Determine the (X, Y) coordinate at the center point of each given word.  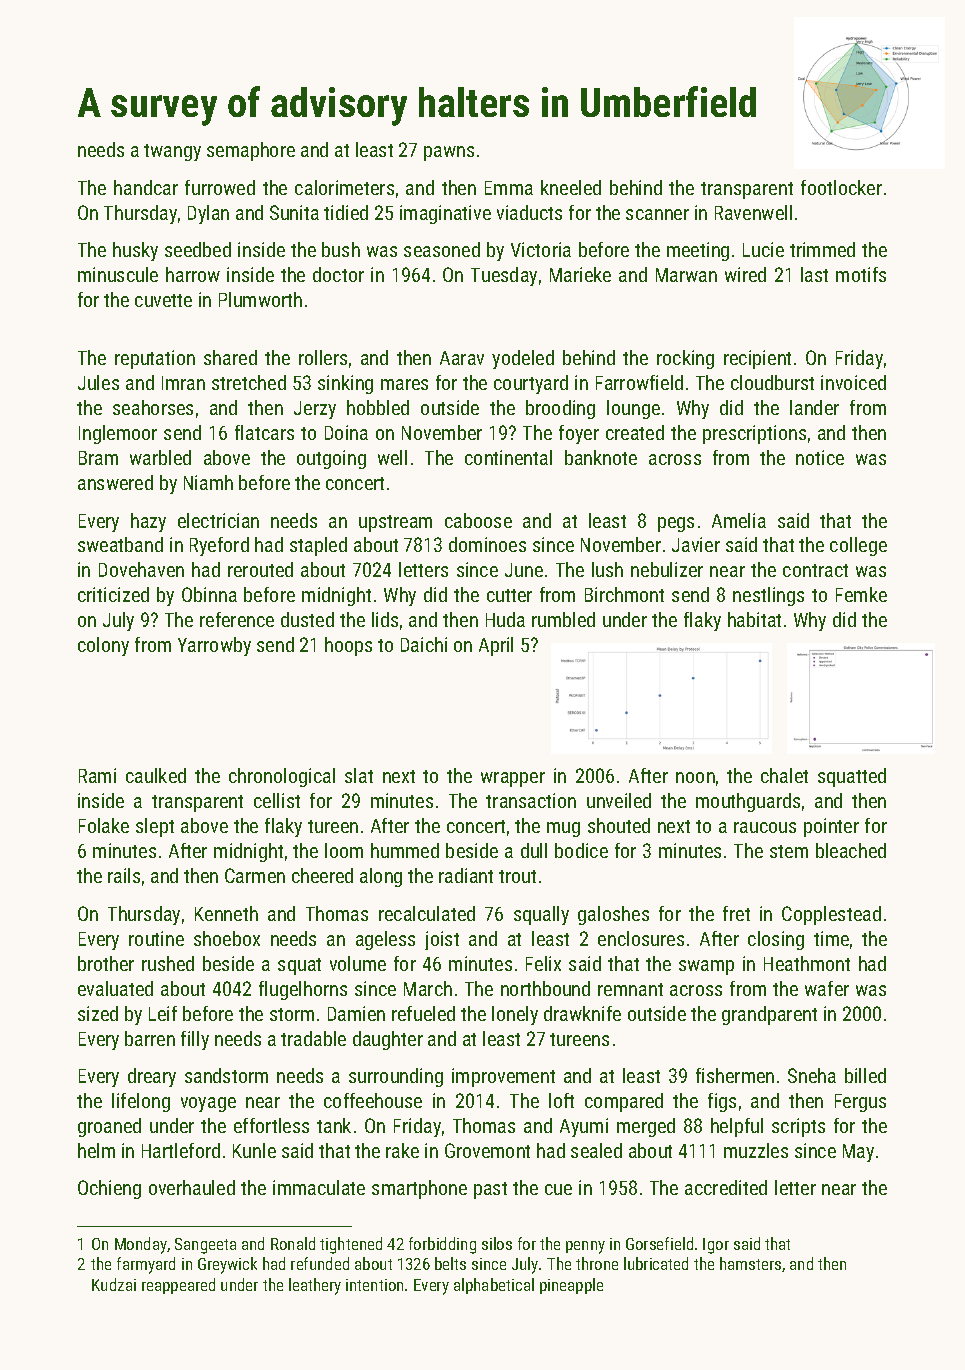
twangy (172, 152)
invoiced (853, 382)
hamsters (750, 1263)
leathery (315, 1286)
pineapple (571, 1286)
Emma (509, 188)
